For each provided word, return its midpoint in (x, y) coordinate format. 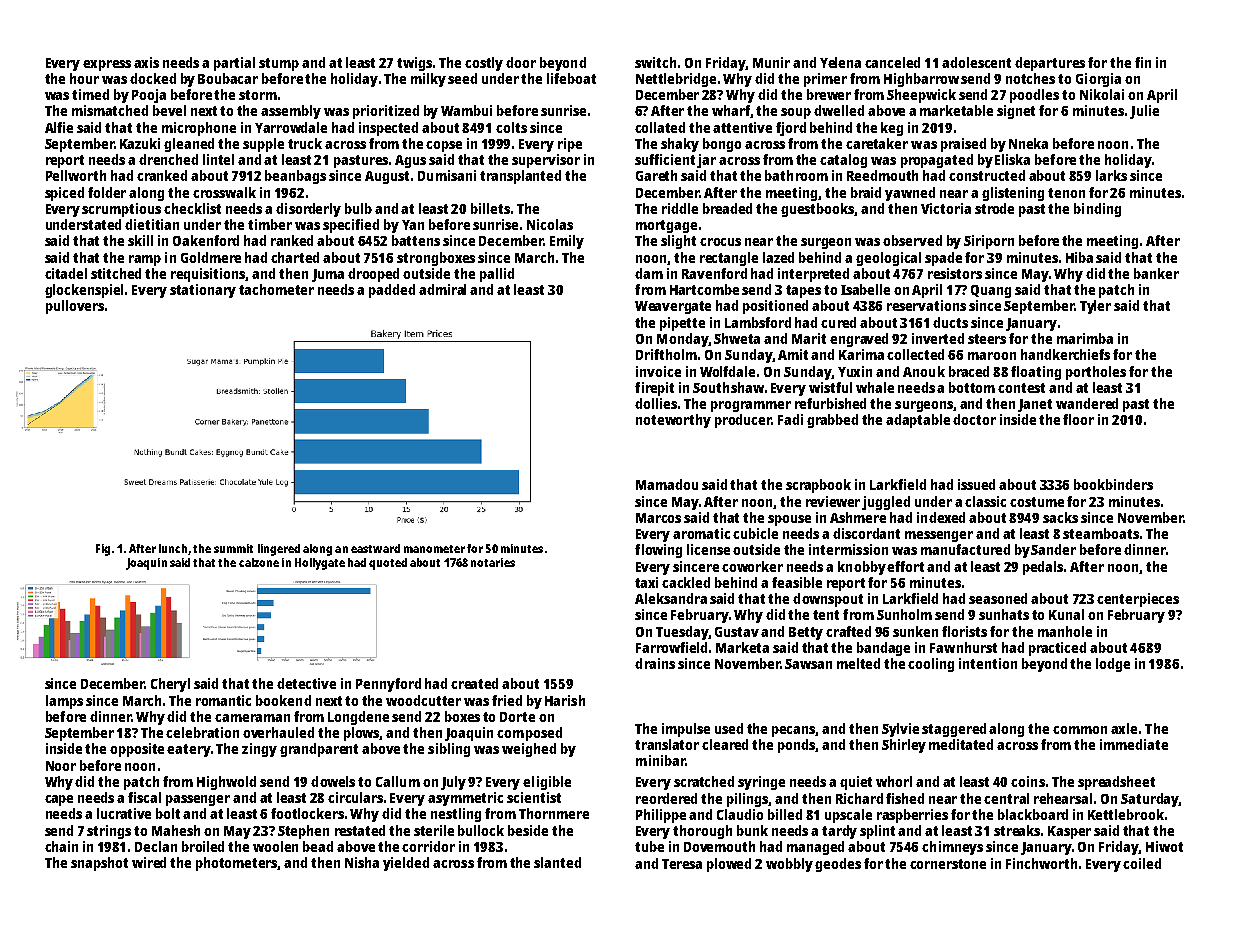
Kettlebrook (1126, 814)
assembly (291, 112)
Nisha (362, 862)
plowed (729, 865)
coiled (1142, 863)
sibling (449, 750)
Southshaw (728, 387)
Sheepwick (921, 96)
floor (1078, 419)
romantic (223, 700)
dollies (656, 403)
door (521, 62)
